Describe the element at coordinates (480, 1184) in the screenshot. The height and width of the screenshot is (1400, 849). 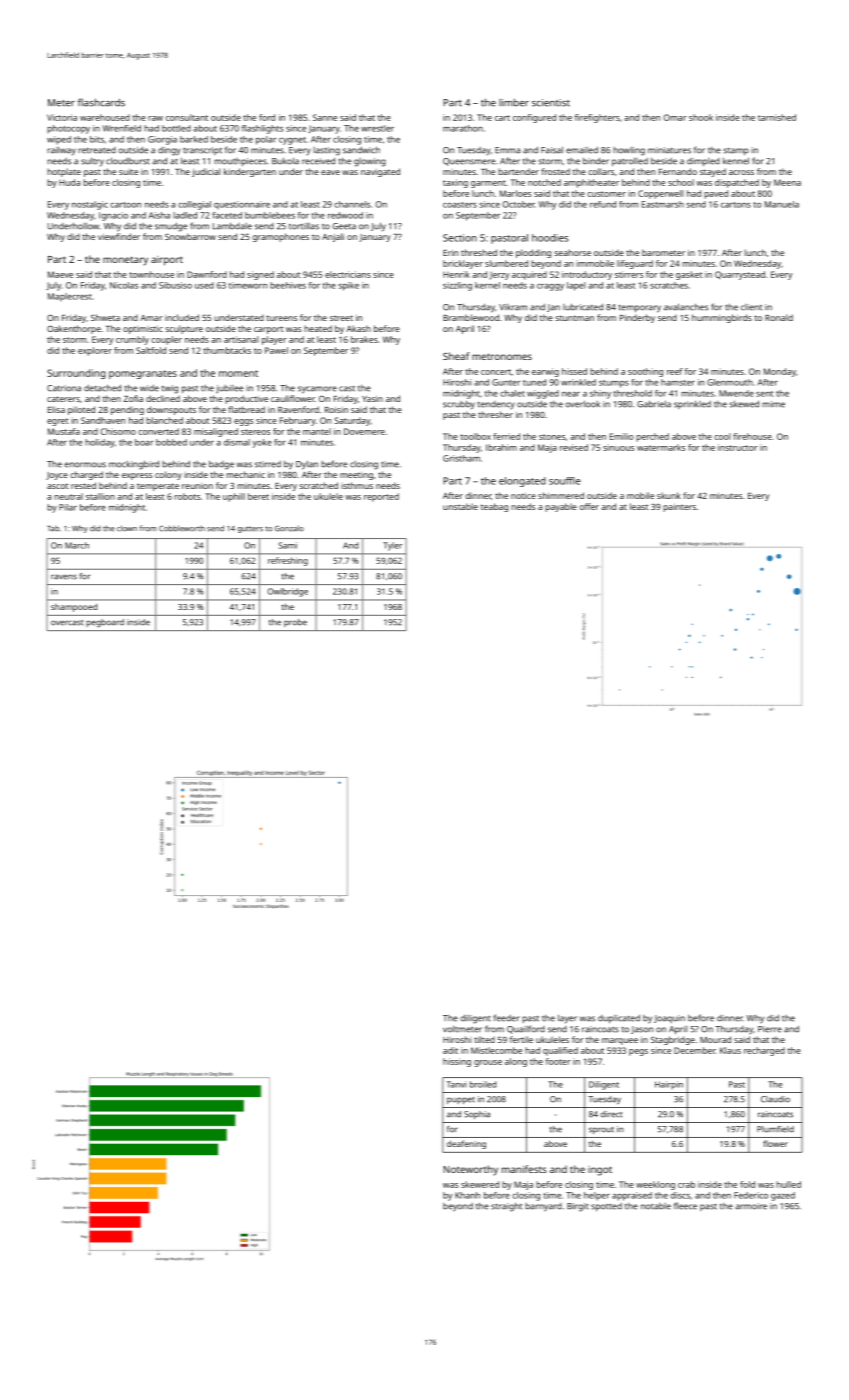
I see `skewered` at that location.
